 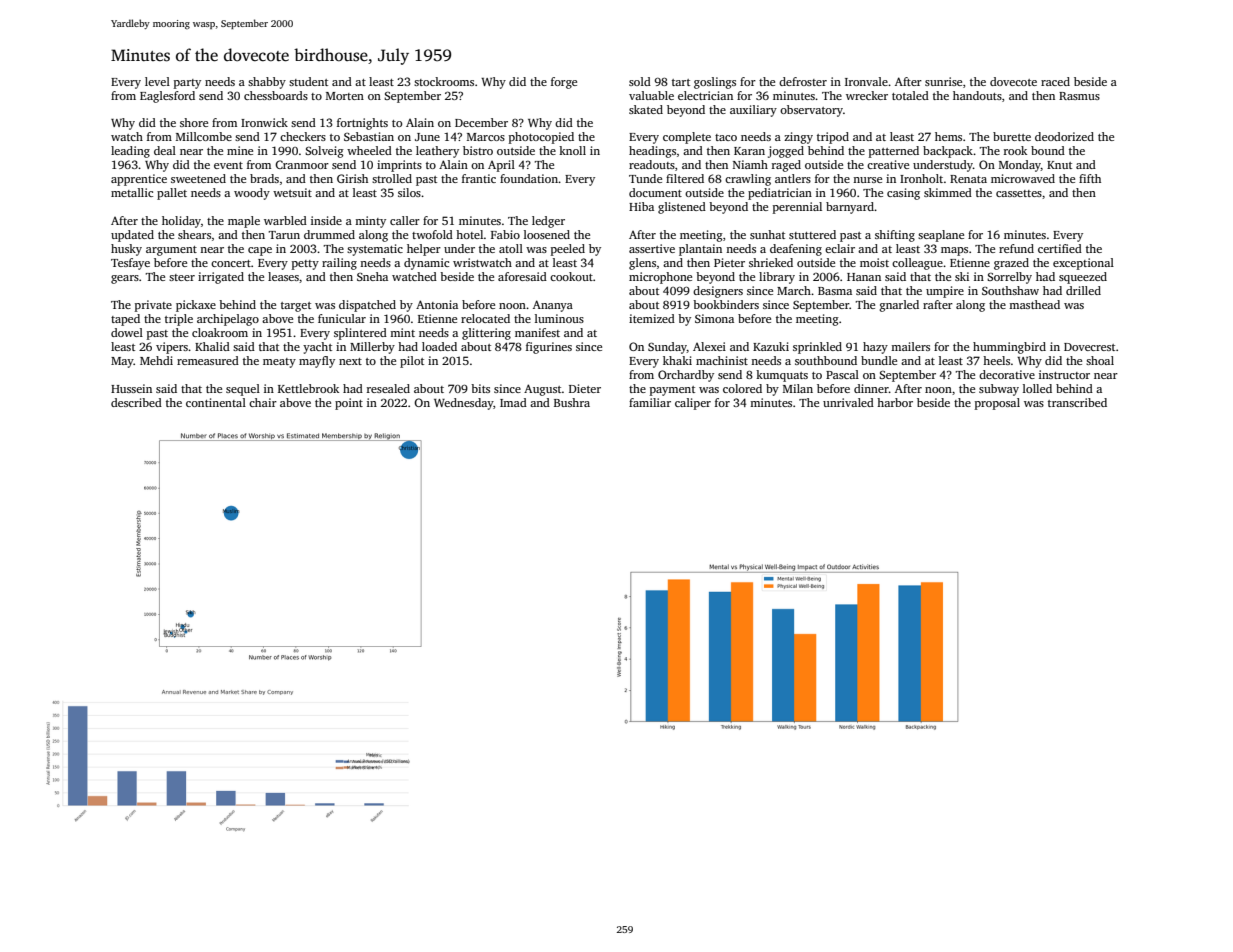 I want to click on machinist, so click(x=722, y=360).
